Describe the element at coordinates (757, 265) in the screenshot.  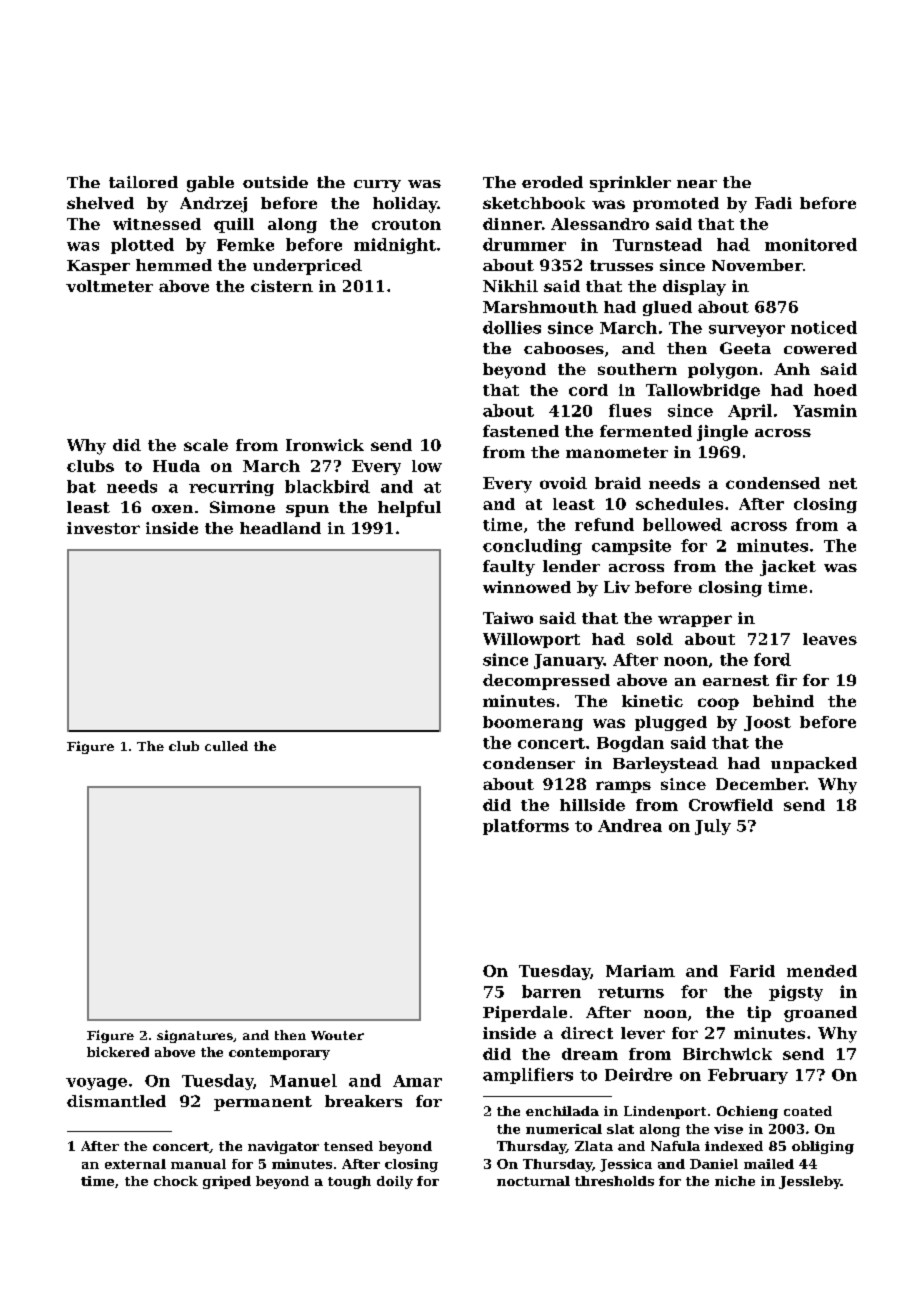
I see `November` at that location.
